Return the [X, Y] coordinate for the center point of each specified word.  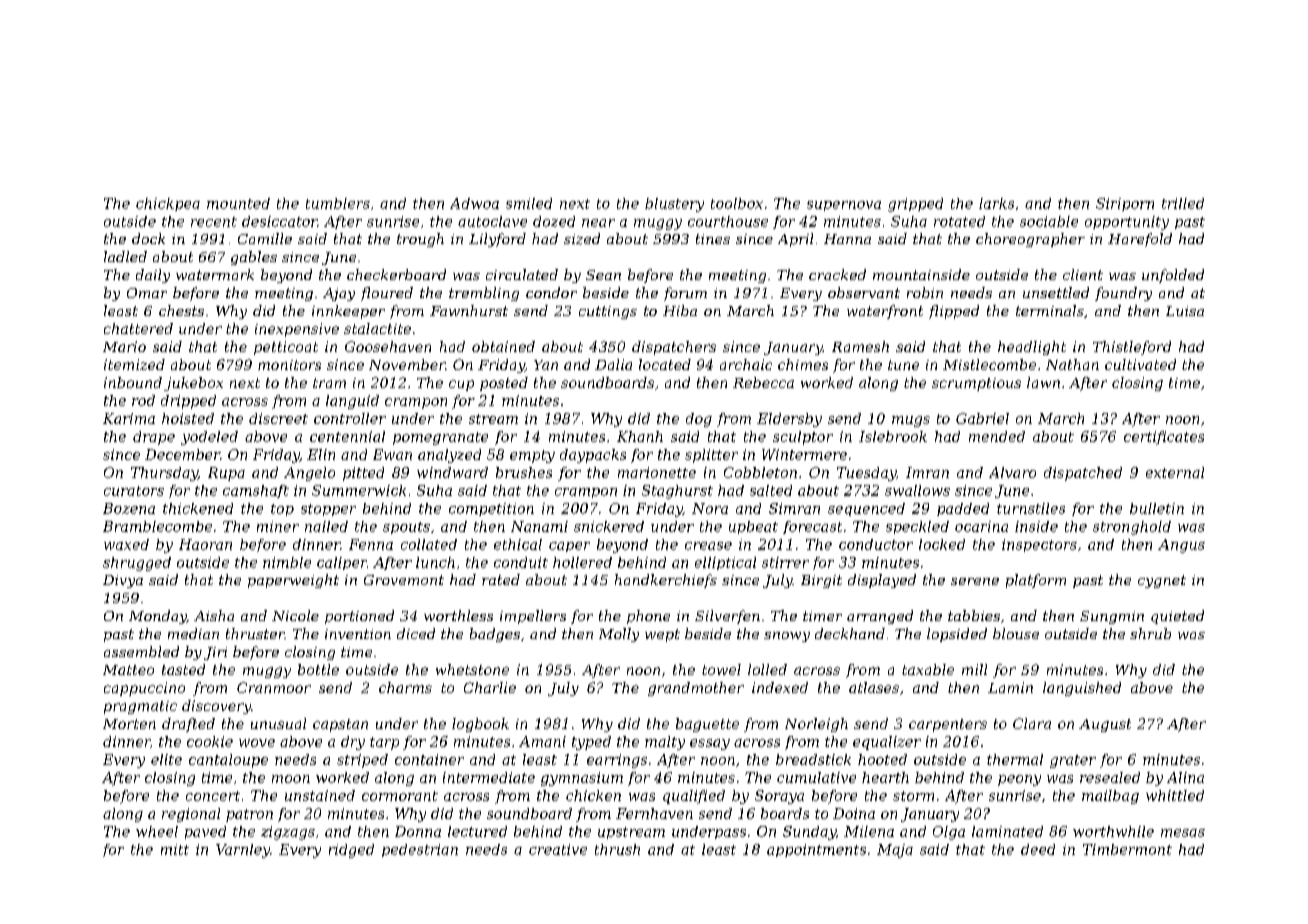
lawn [1043, 382]
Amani [542, 741]
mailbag [1110, 797]
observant [864, 292]
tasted [183, 669]
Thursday [164, 474]
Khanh [640, 436]
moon [291, 779]
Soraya [779, 797]
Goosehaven [388, 346]
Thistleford [1132, 348]
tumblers [338, 203]
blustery [674, 205]
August [1105, 725]
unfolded [1173, 276]
